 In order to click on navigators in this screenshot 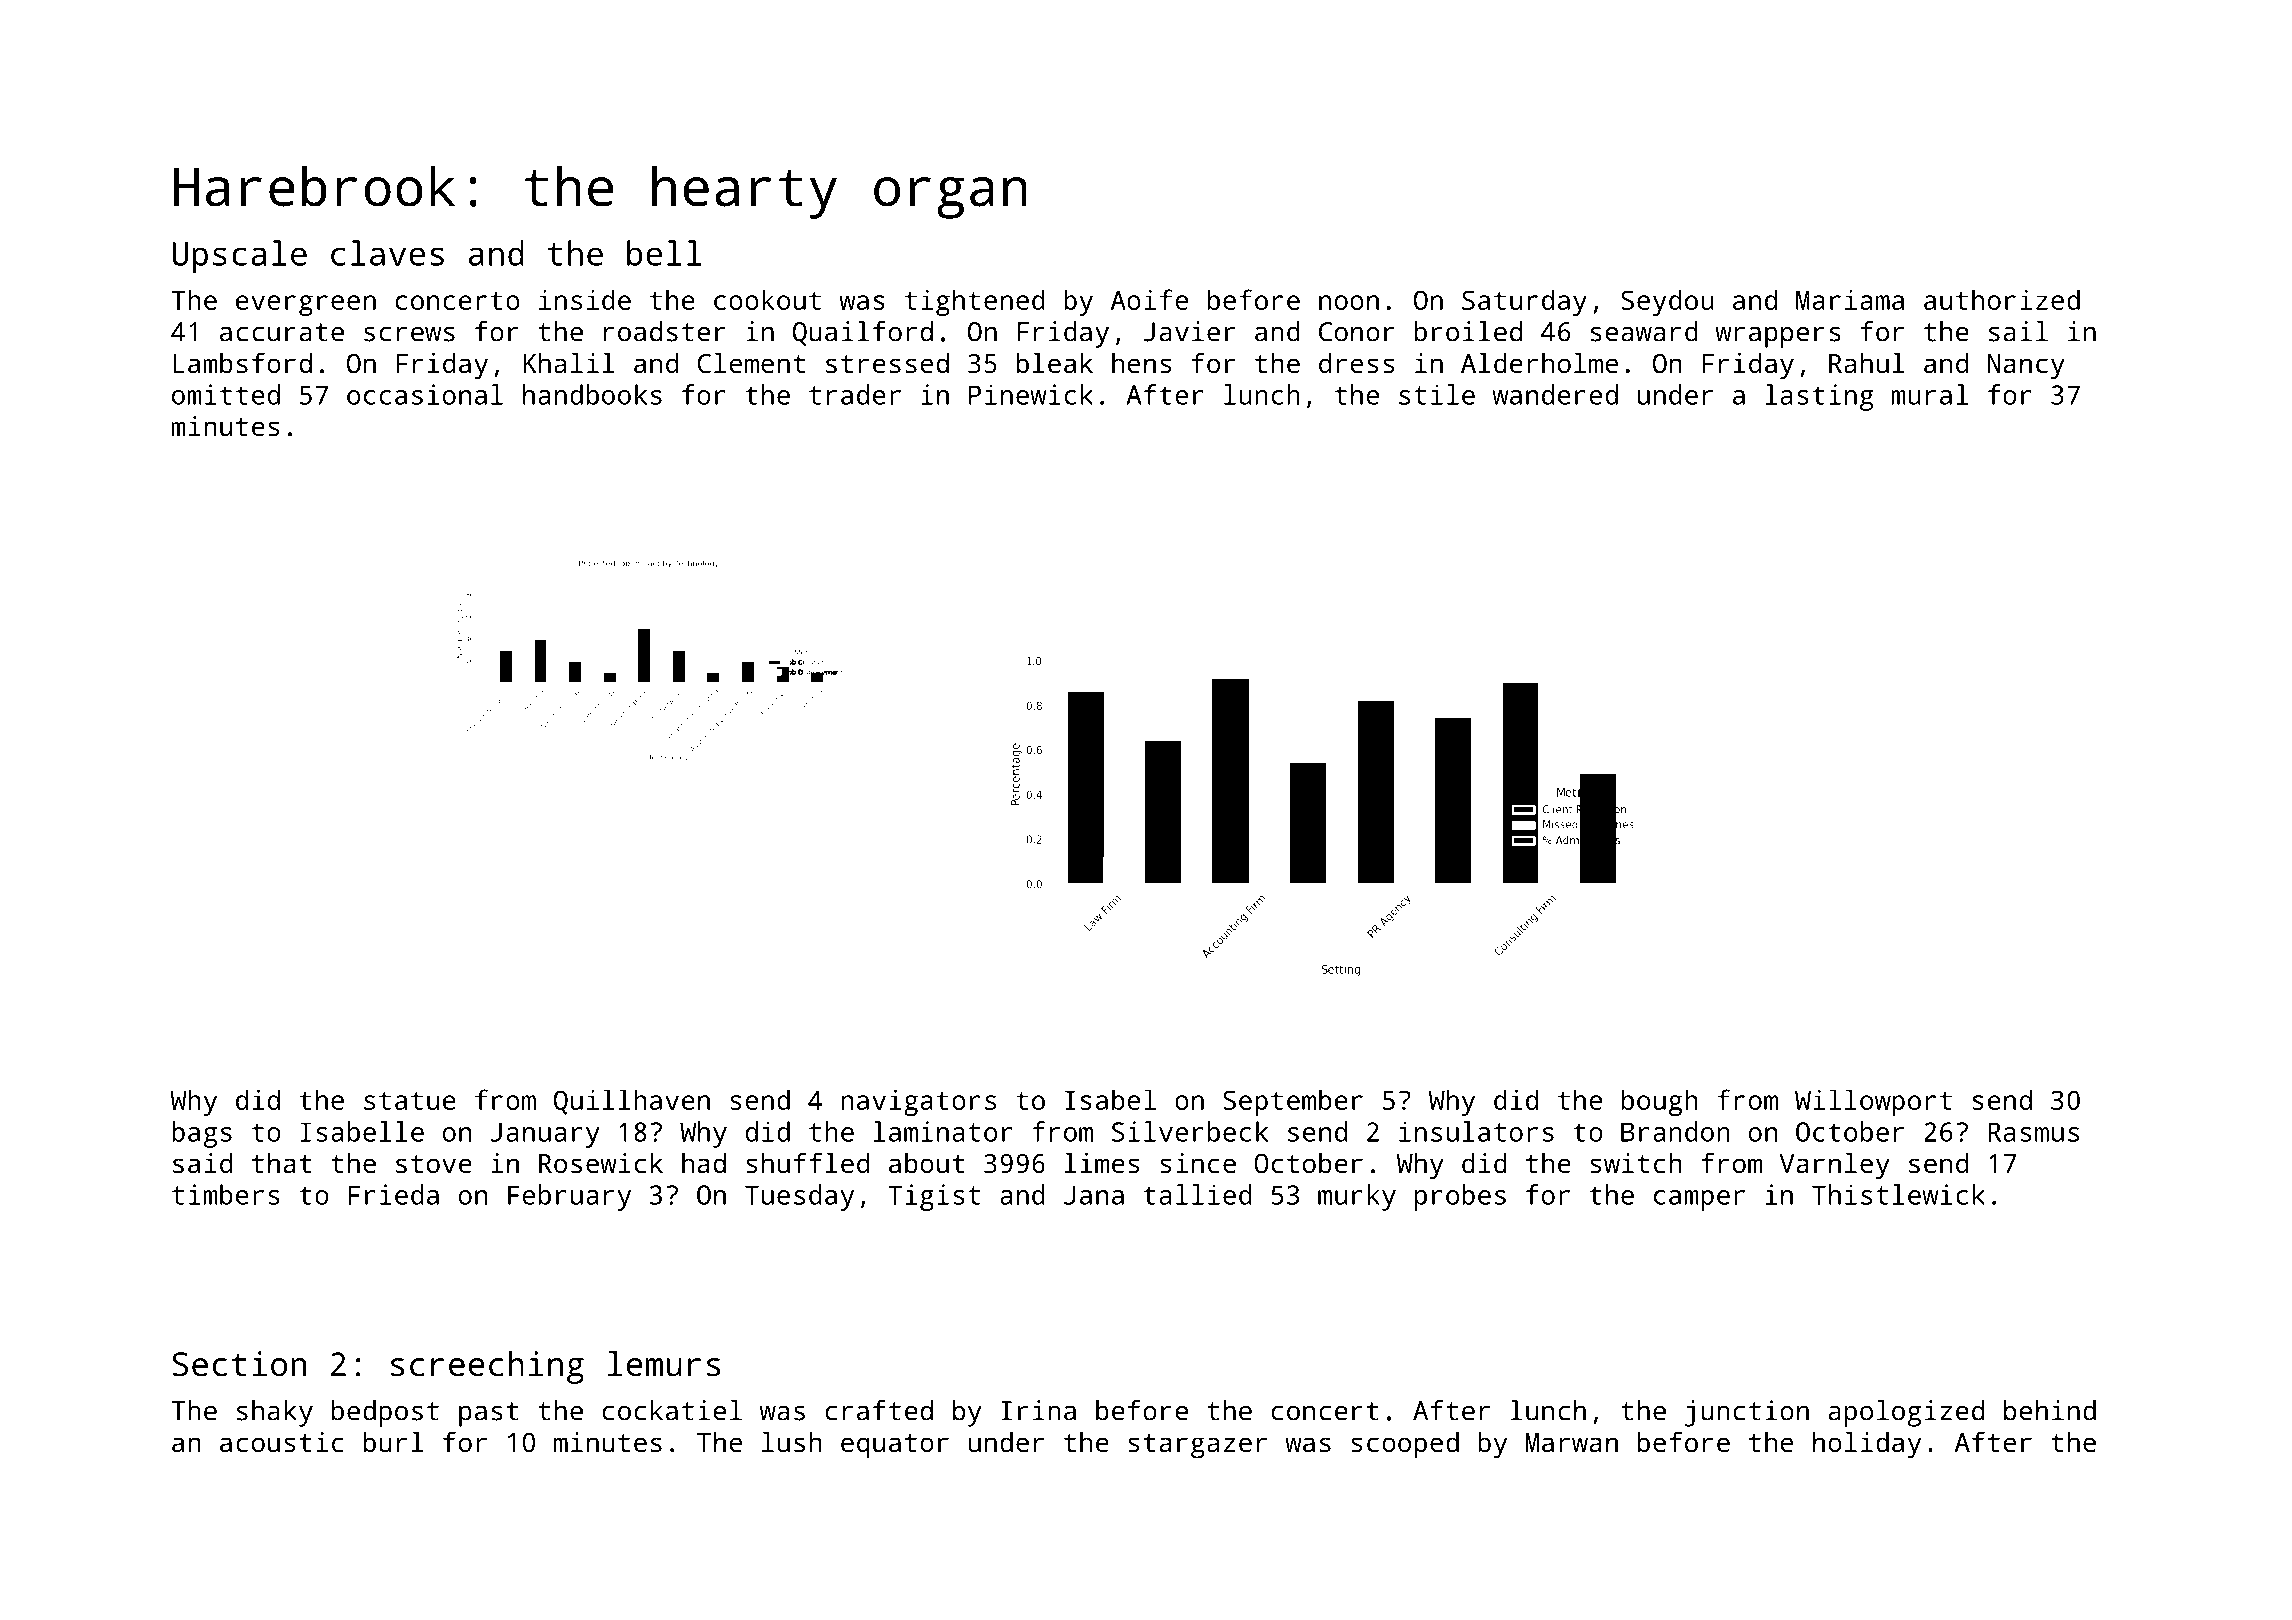, I will do `click(918, 1102)`.
